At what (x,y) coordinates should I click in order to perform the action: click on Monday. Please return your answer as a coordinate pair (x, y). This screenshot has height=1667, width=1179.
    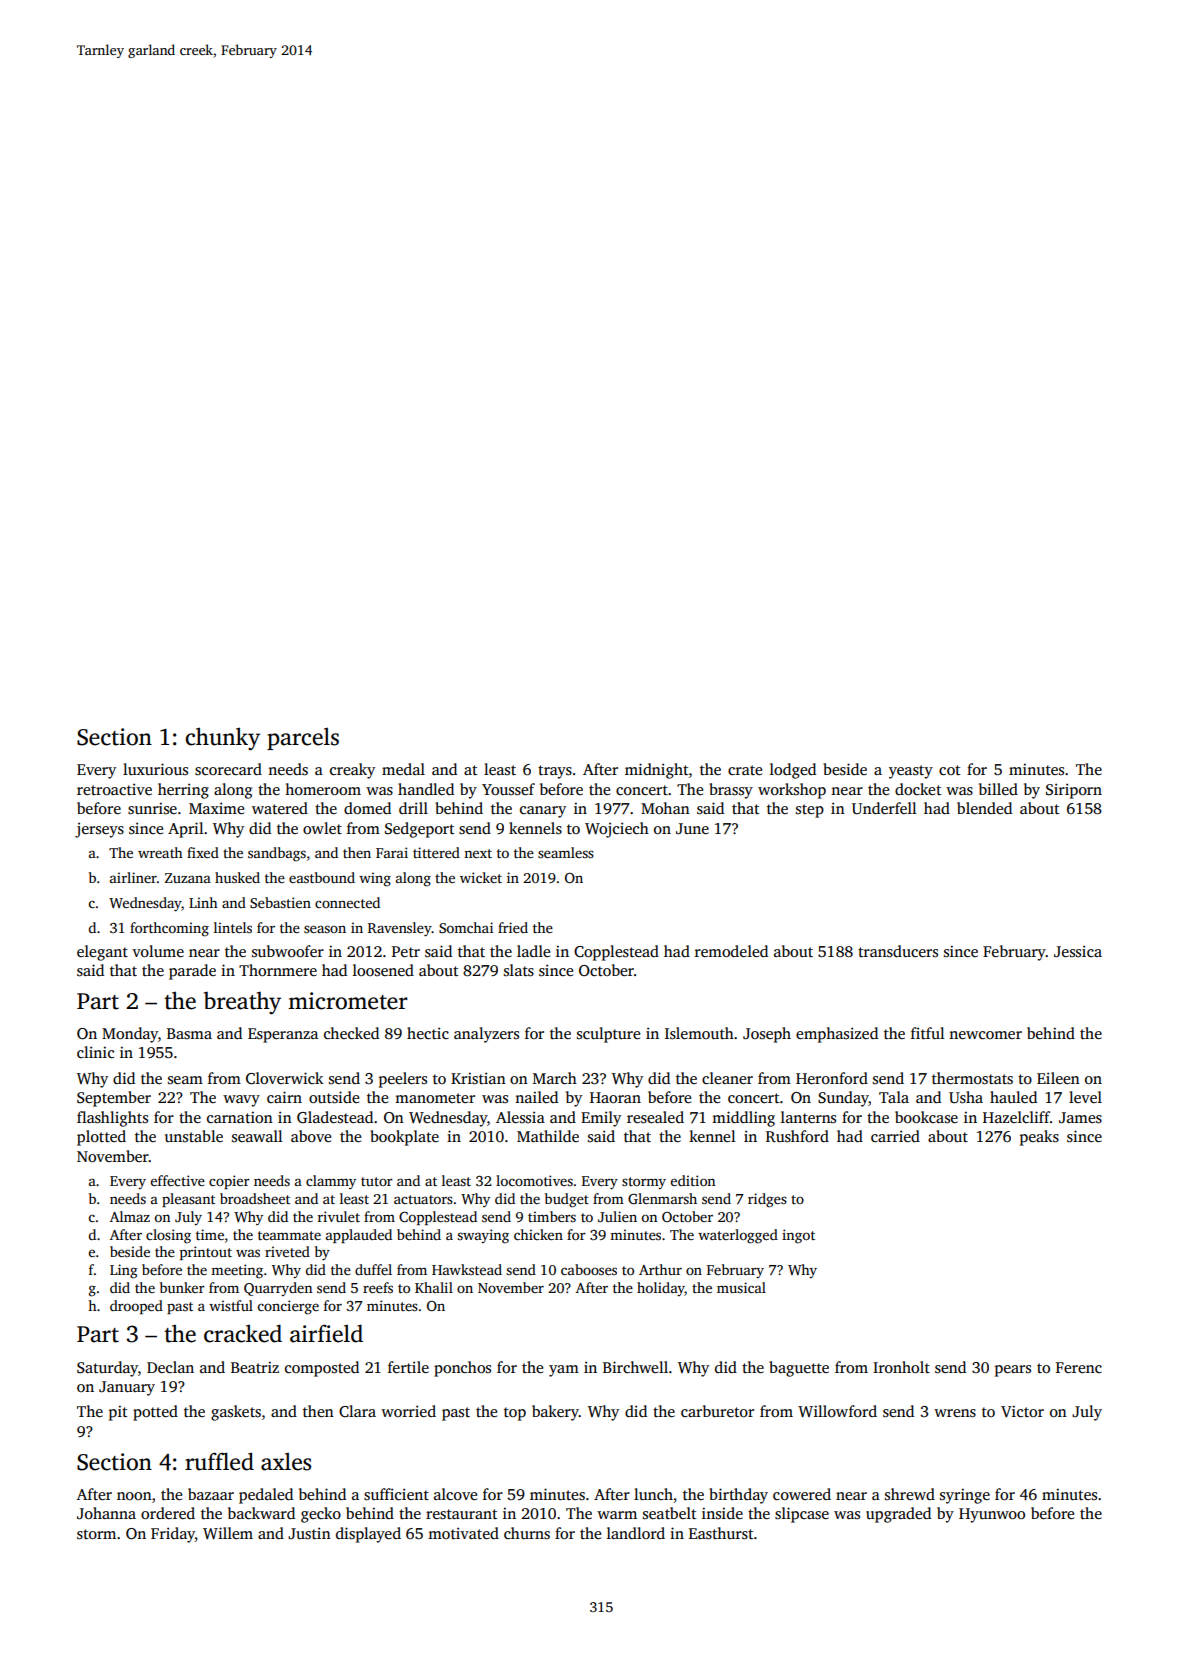
    Looking at the image, I should click on (130, 1035).
